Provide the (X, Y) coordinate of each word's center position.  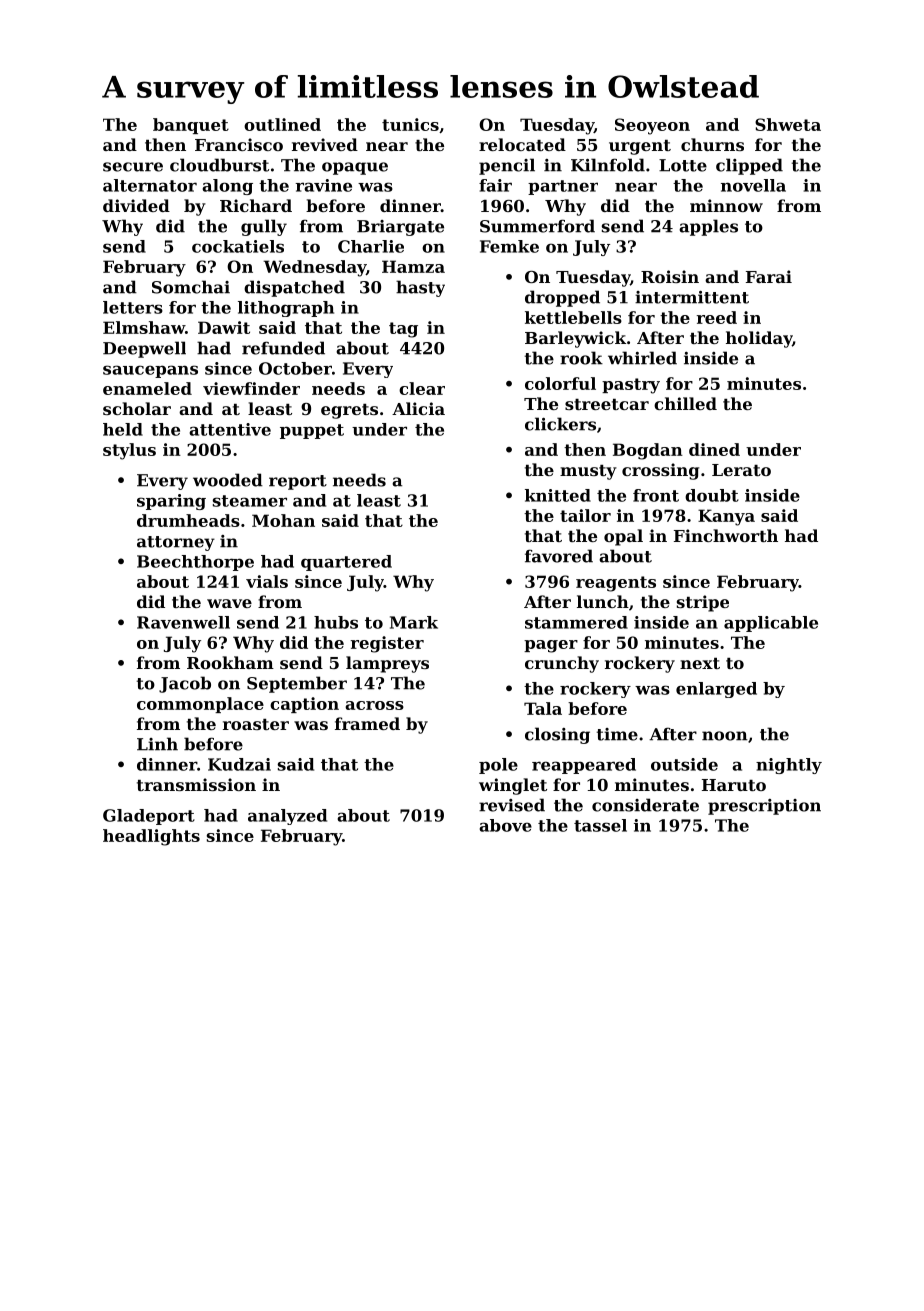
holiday (759, 339)
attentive (230, 429)
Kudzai (239, 764)
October (295, 368)
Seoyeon (652, 126)
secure (133, 167)
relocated (522, 144)
